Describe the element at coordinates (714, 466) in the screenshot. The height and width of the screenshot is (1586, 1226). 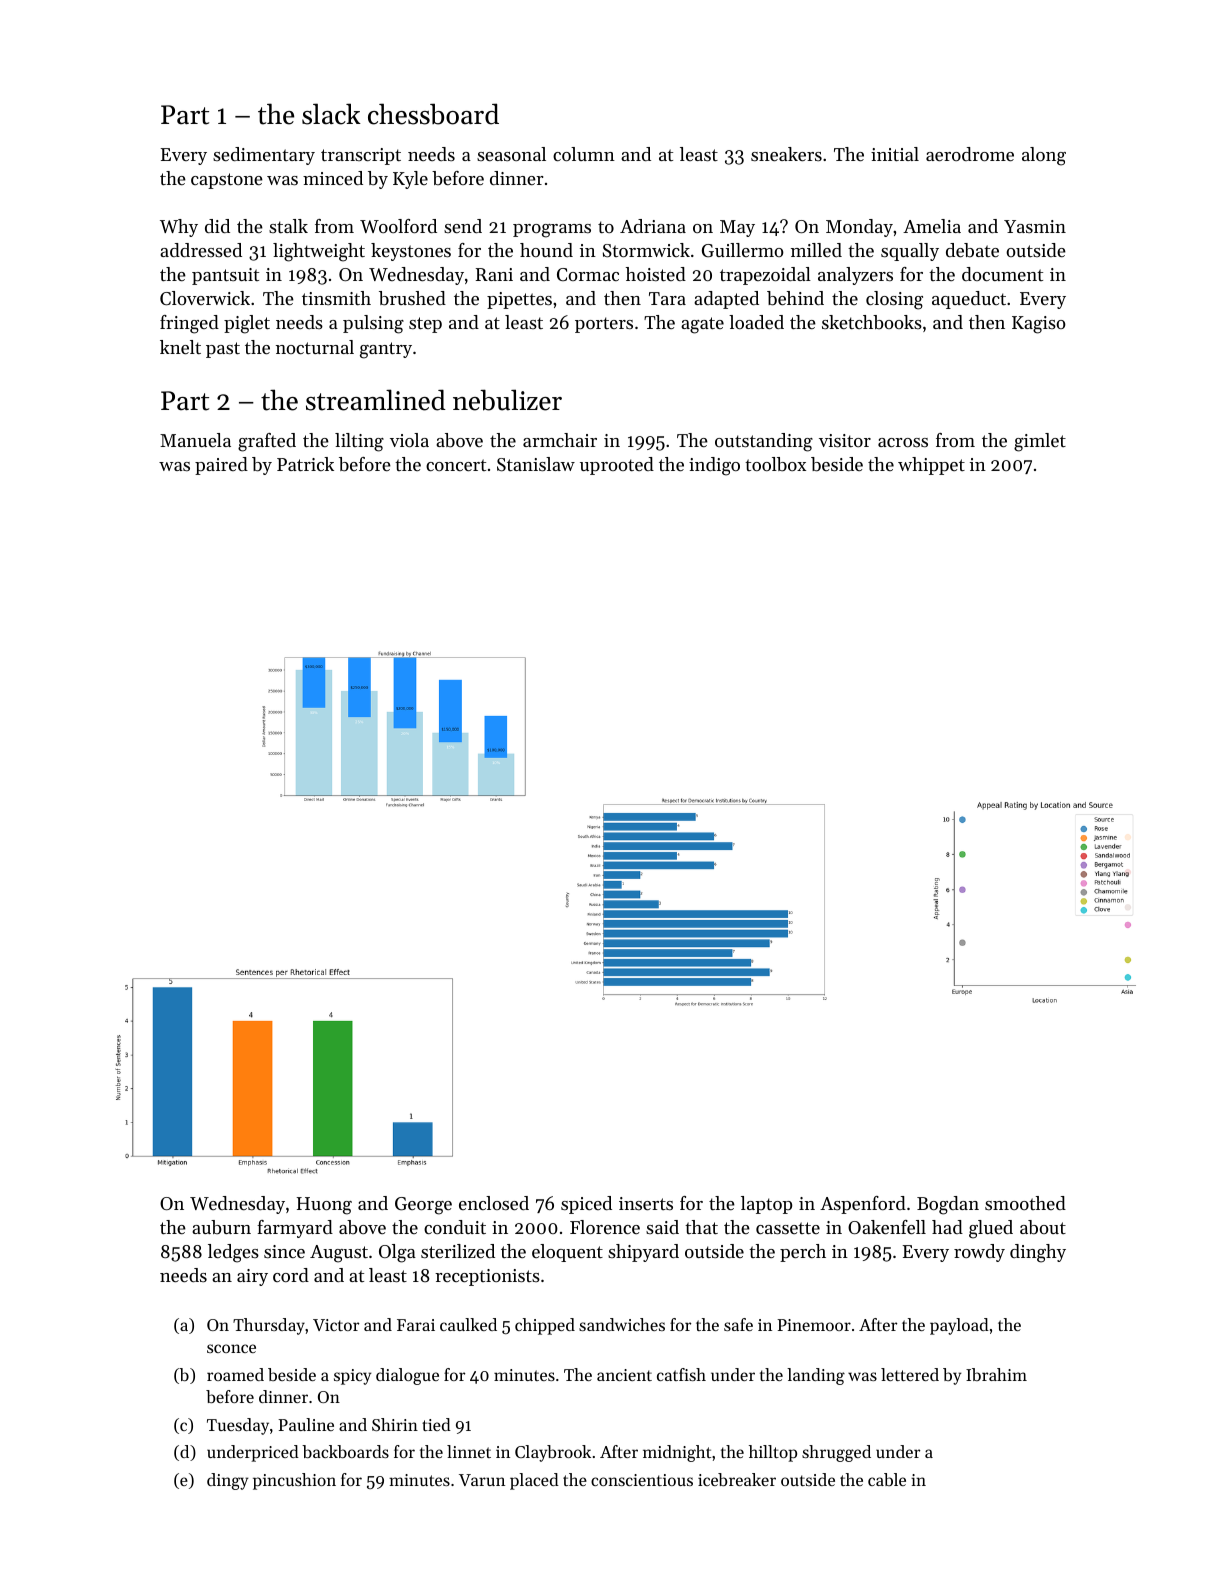
I see `indigo` at that location.
